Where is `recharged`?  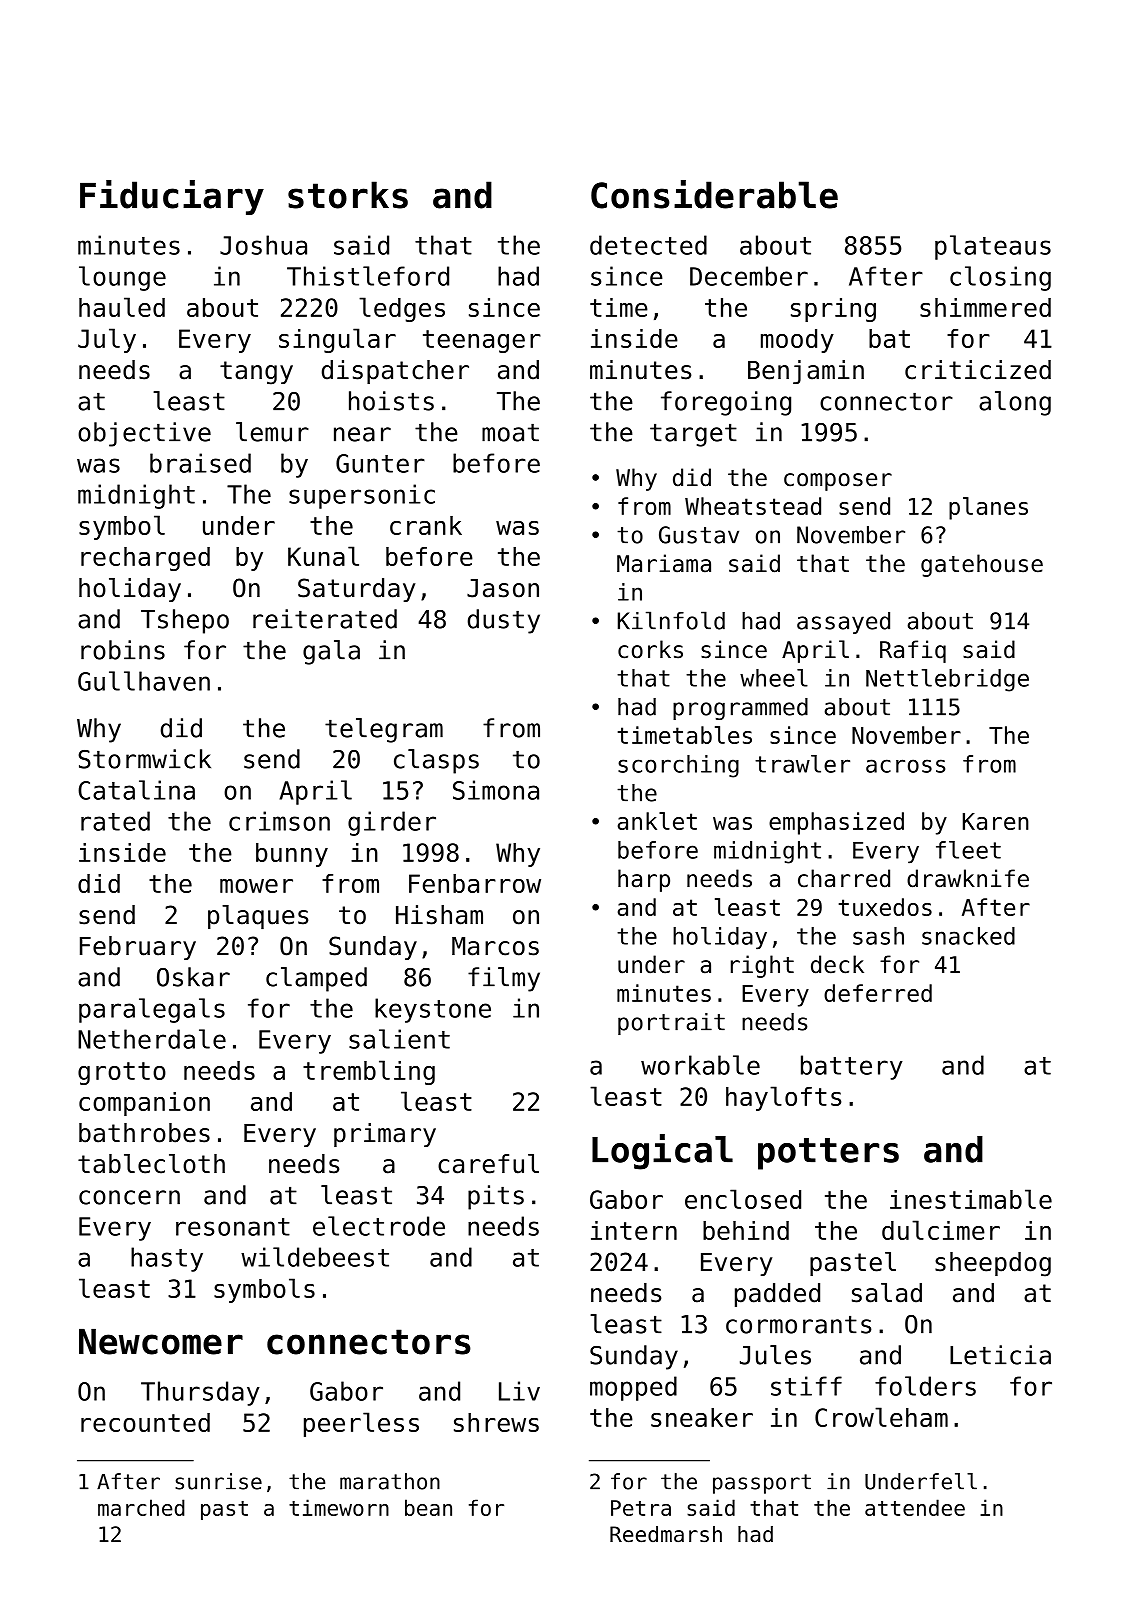
recharged is located at coordinates (145, 559).
